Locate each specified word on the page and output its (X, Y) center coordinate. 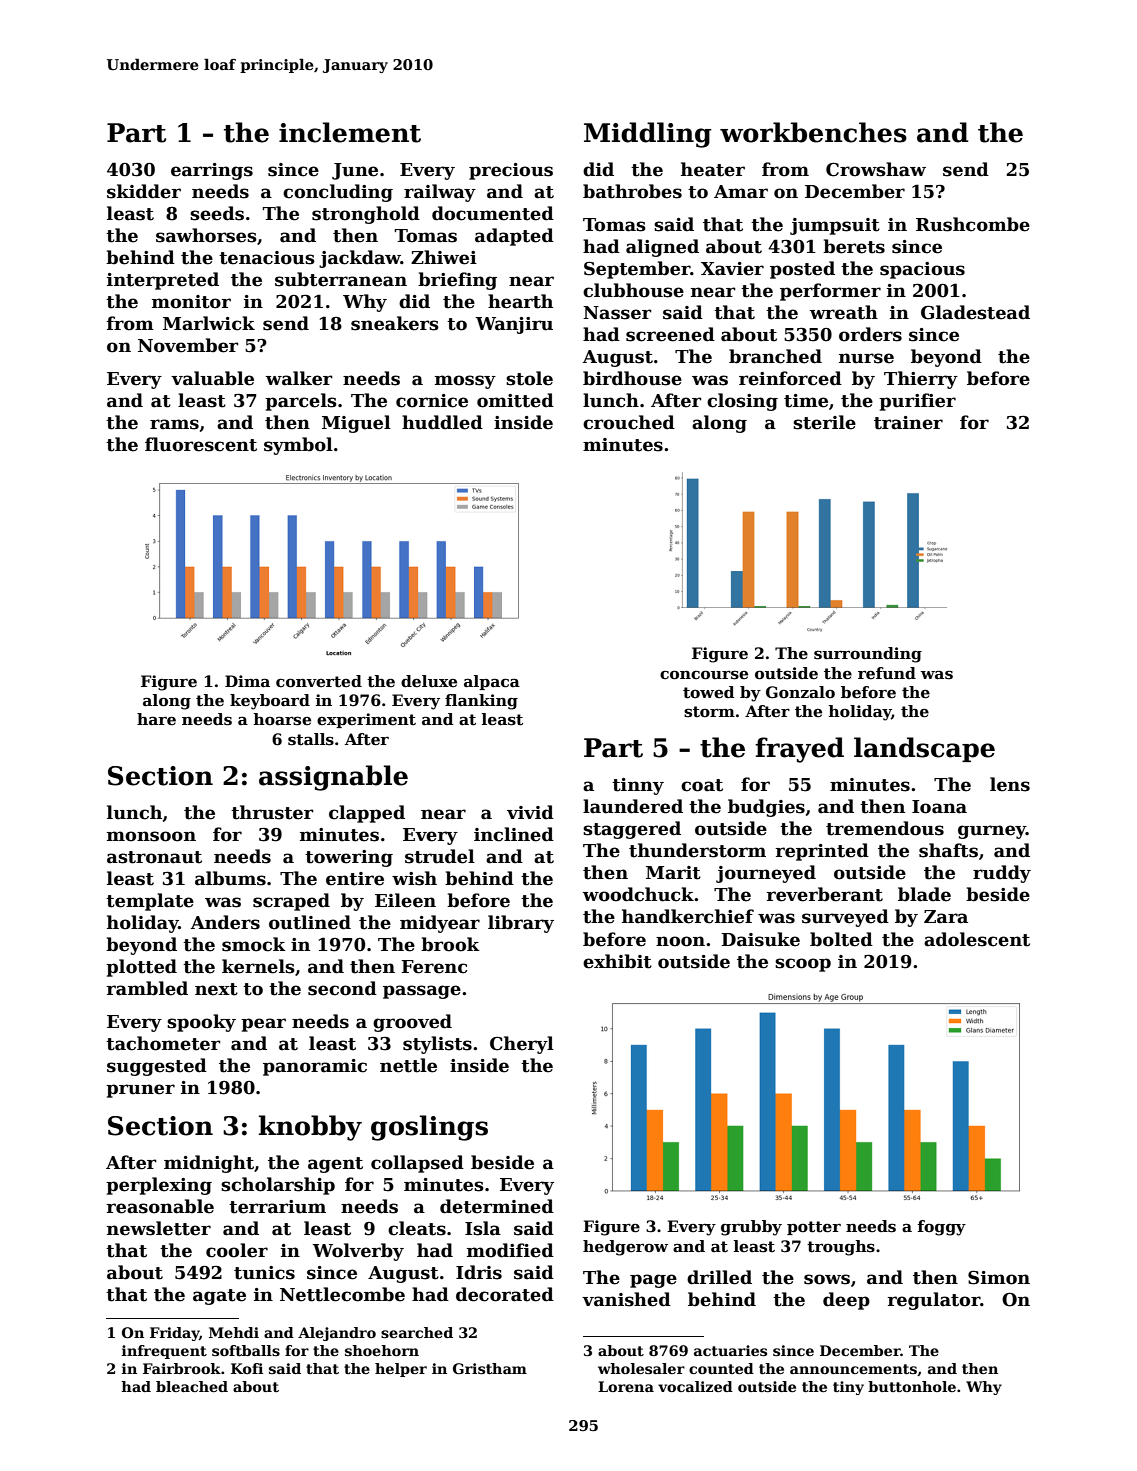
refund (887, 673)
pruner (140, 1091)
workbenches (813, 132)
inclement (350, 132)
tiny (848, 1388)
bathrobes (632, 191)
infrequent (164, 1352)
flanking (481, 702)
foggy (941, 1228)
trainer (908, 423)
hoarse (282, 719)
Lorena (626, 1386)
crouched (629, 422)
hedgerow (625, 1248)
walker (299, 378)
